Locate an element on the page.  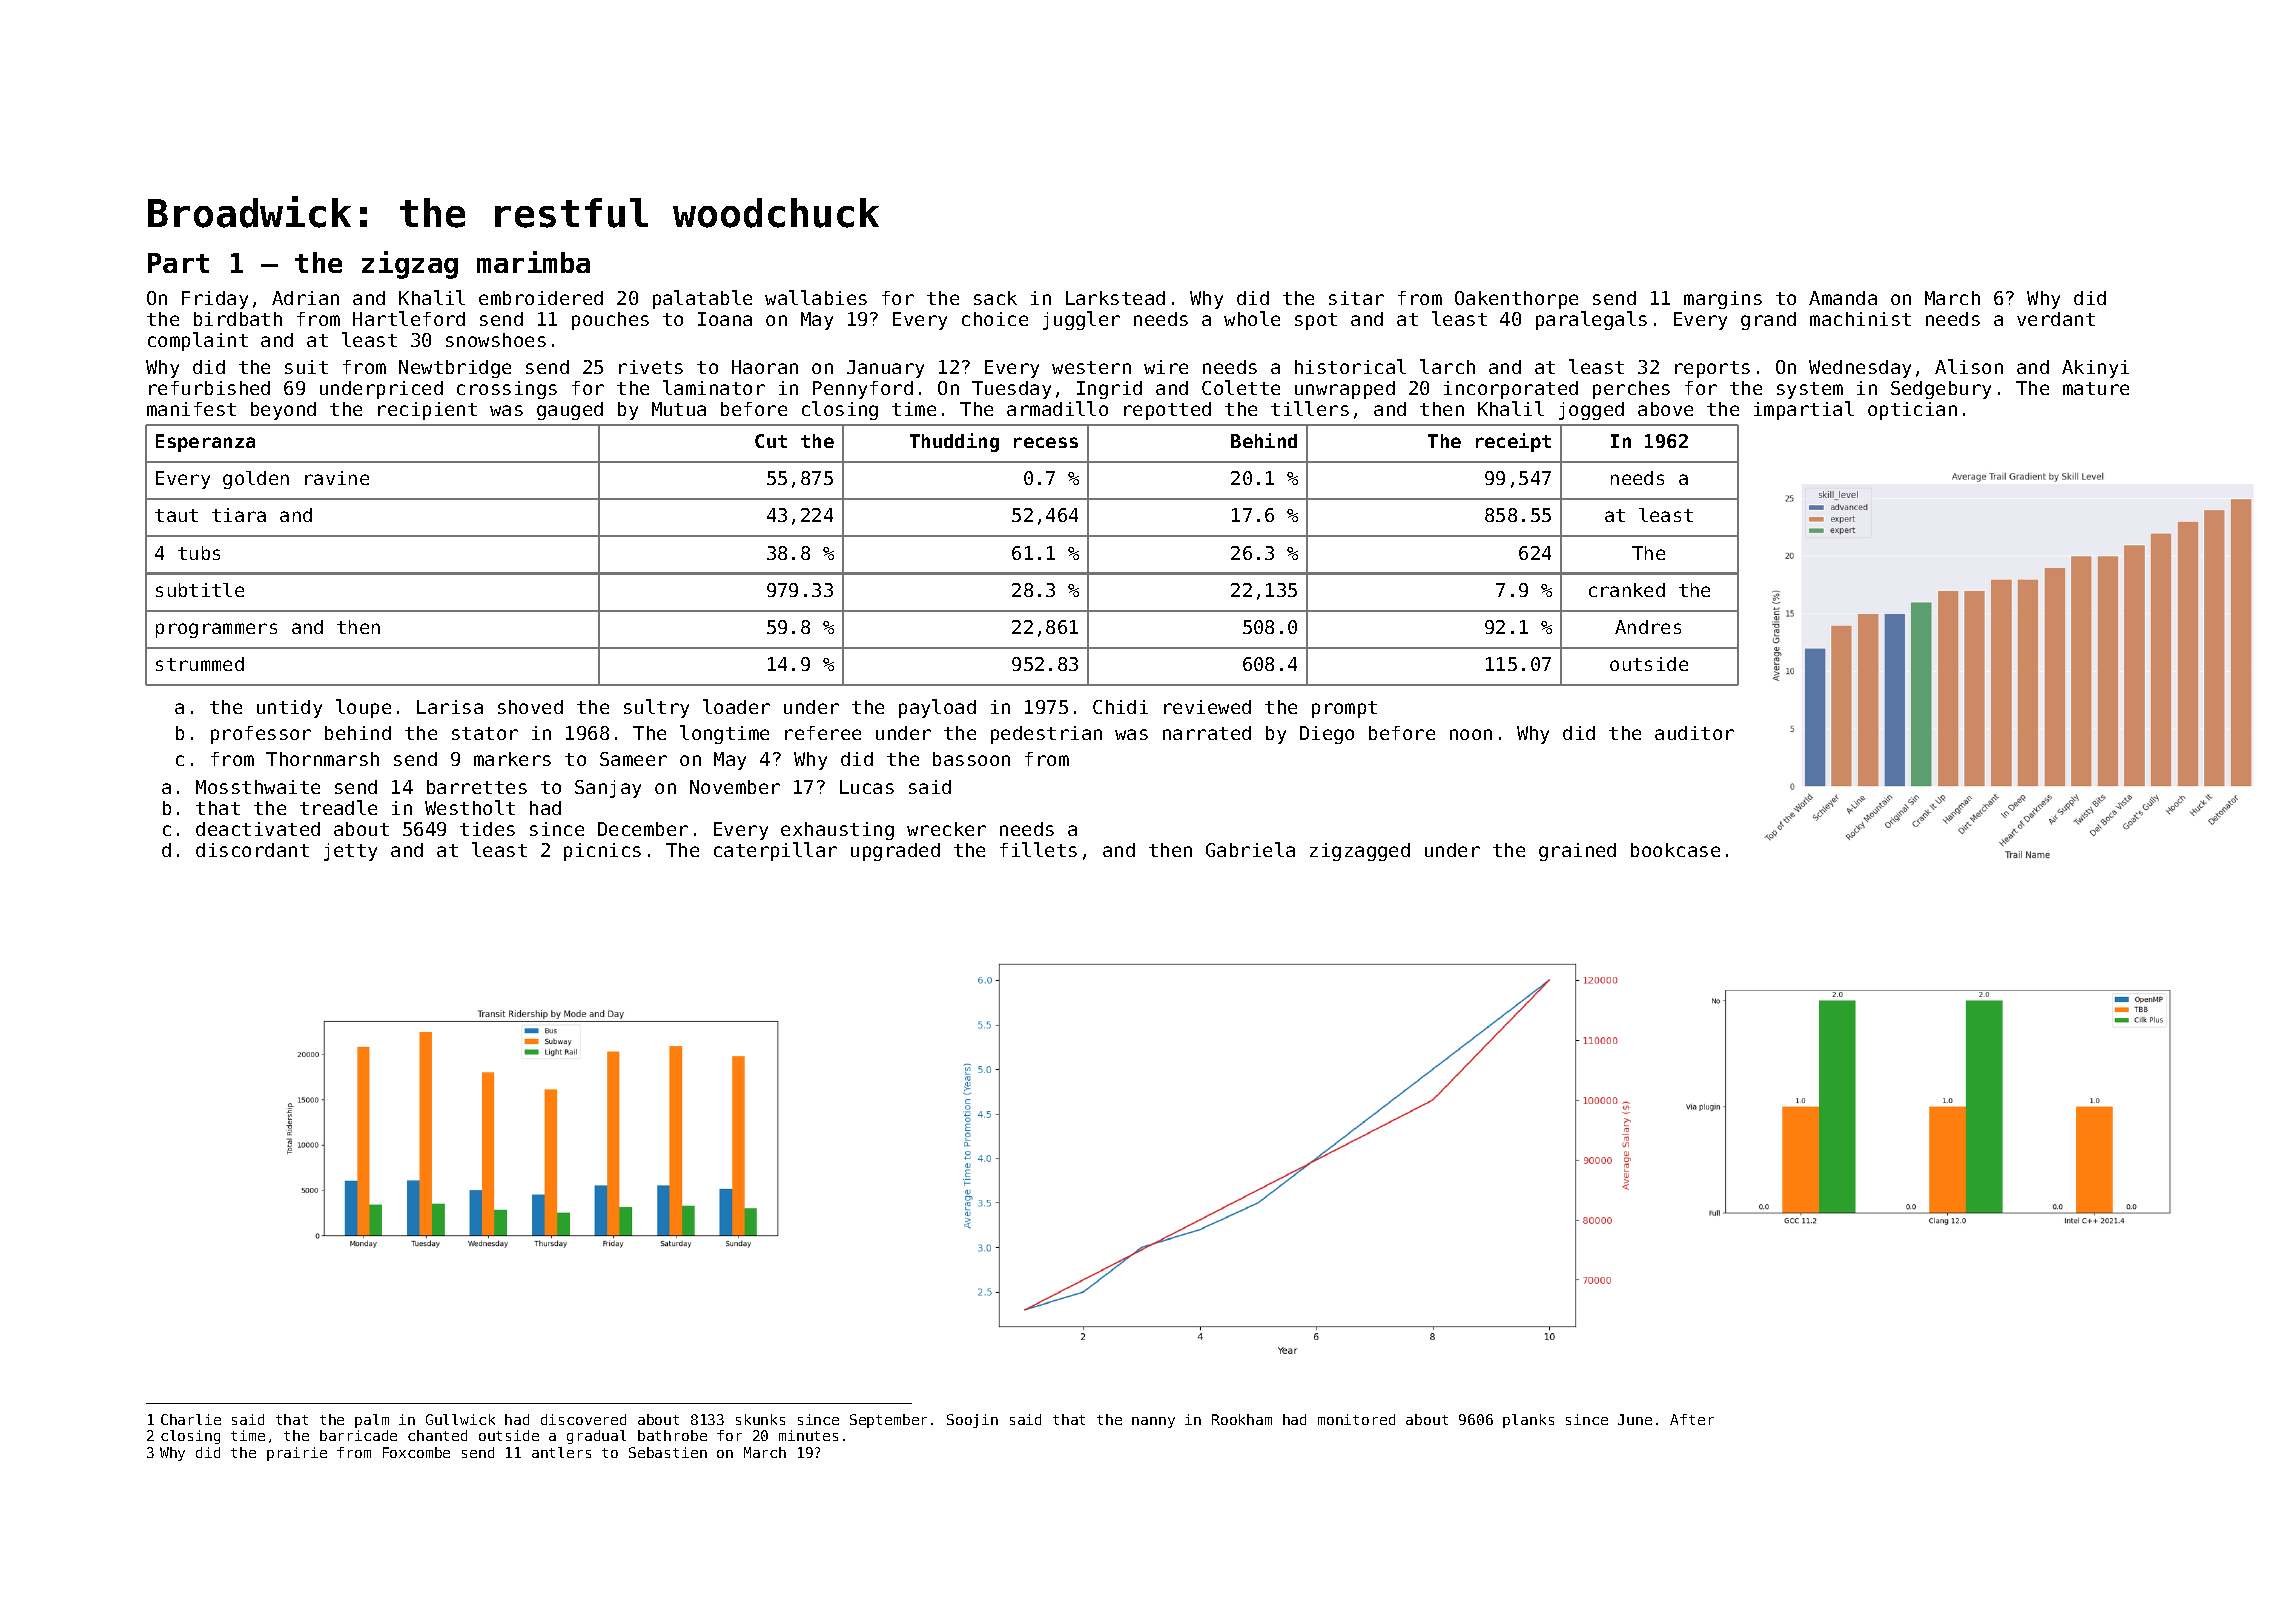
armadillo is located at coordinates (1057, 408).
